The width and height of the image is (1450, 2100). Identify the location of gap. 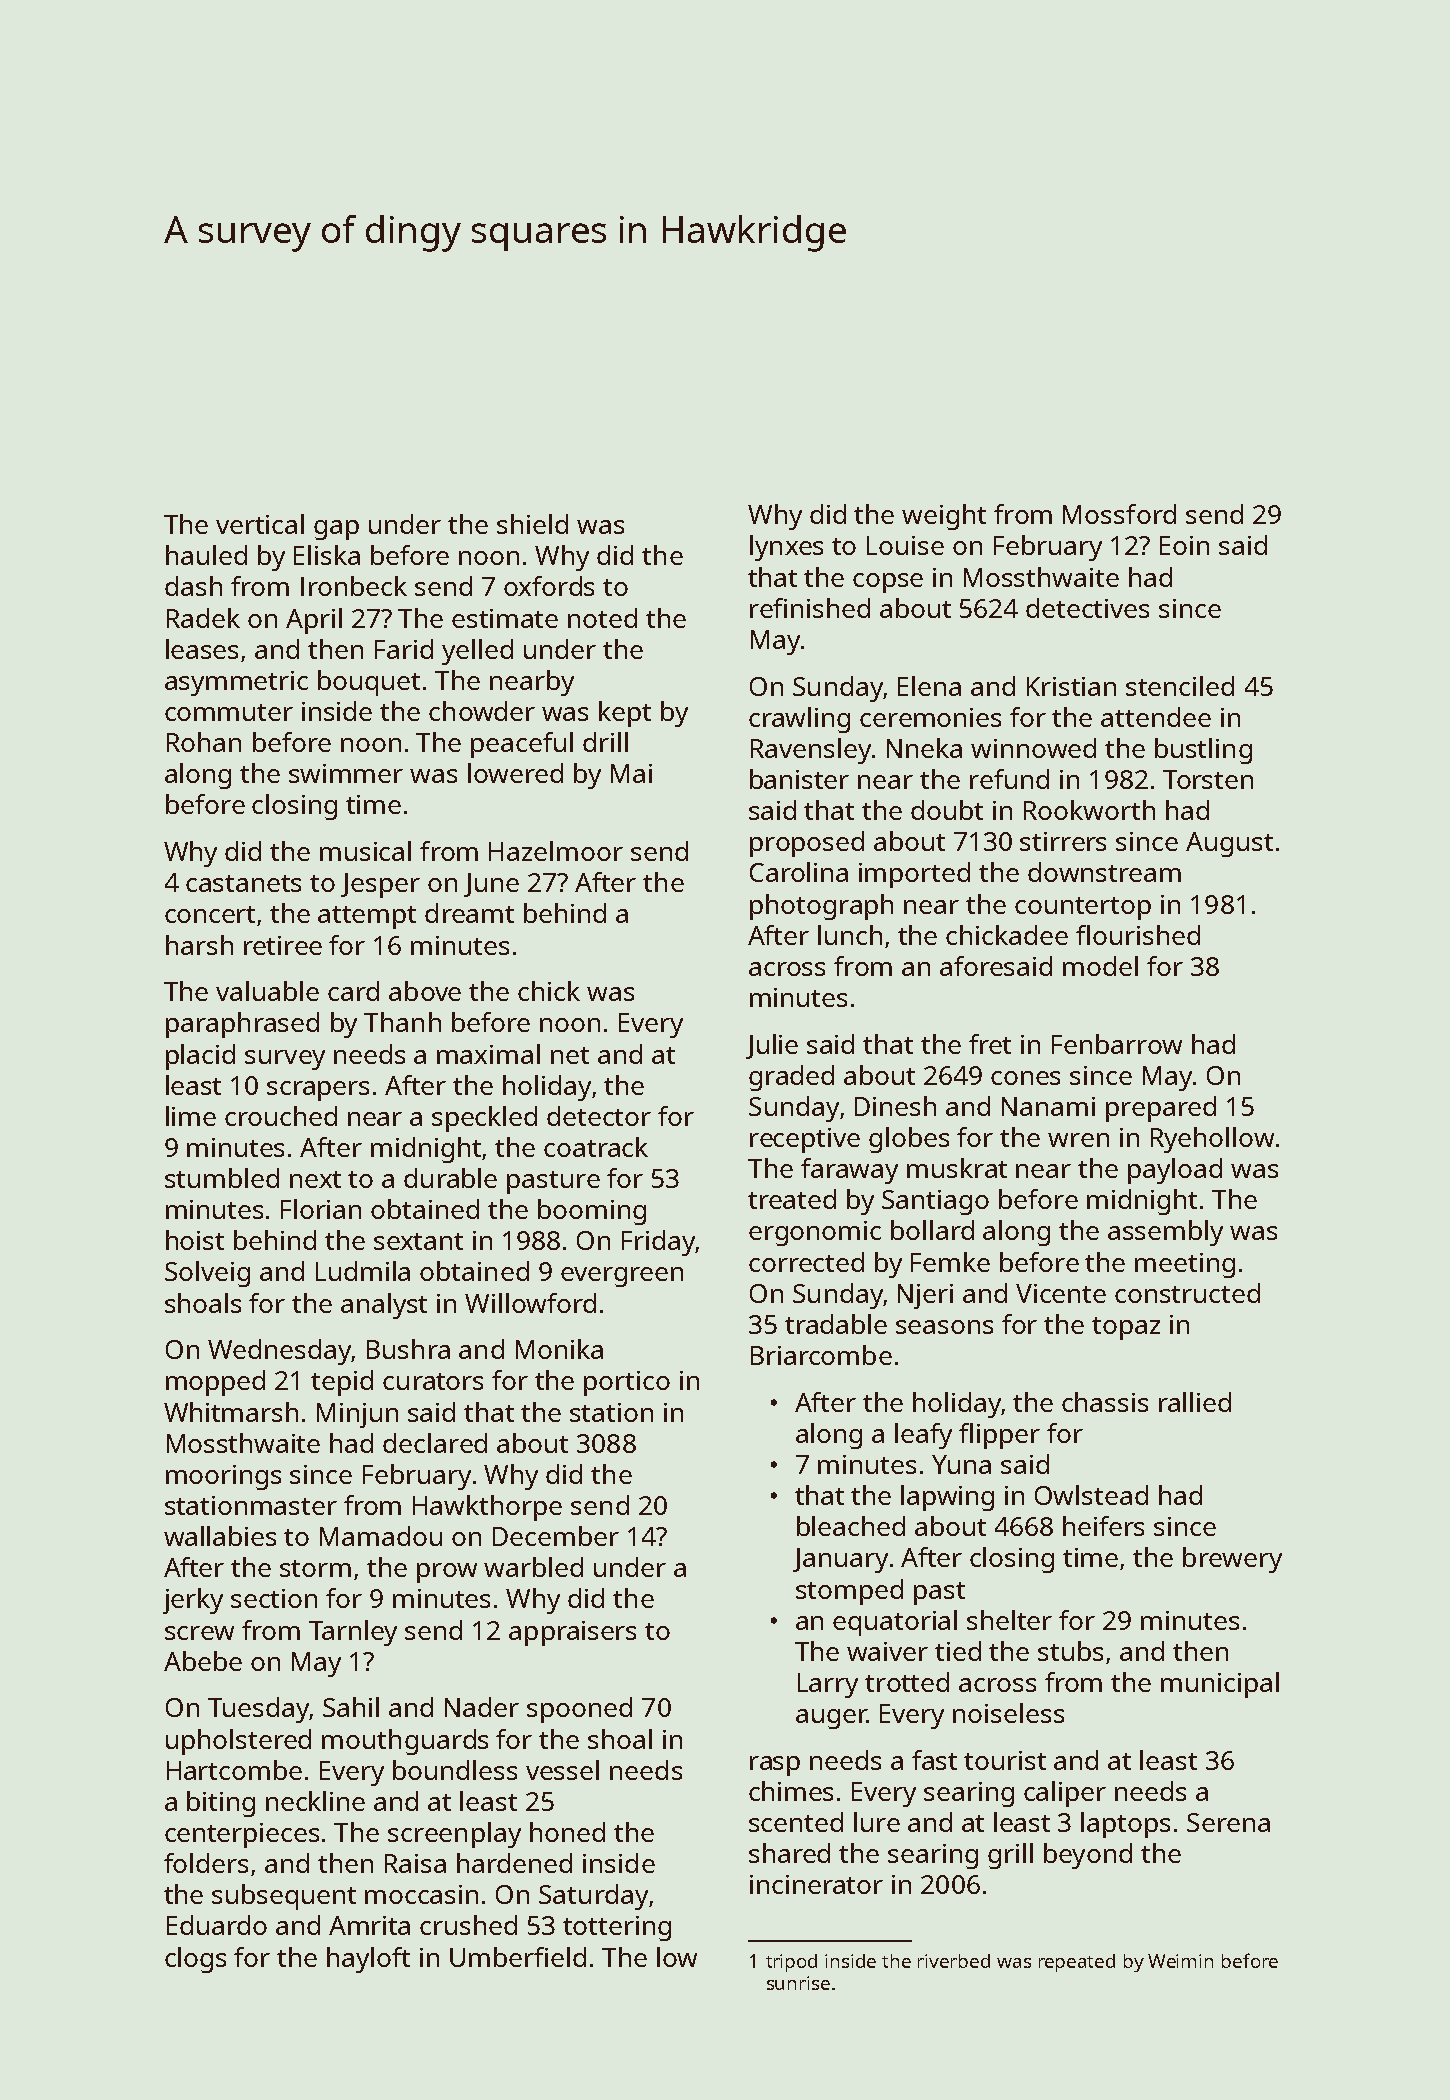
(336, 530).
